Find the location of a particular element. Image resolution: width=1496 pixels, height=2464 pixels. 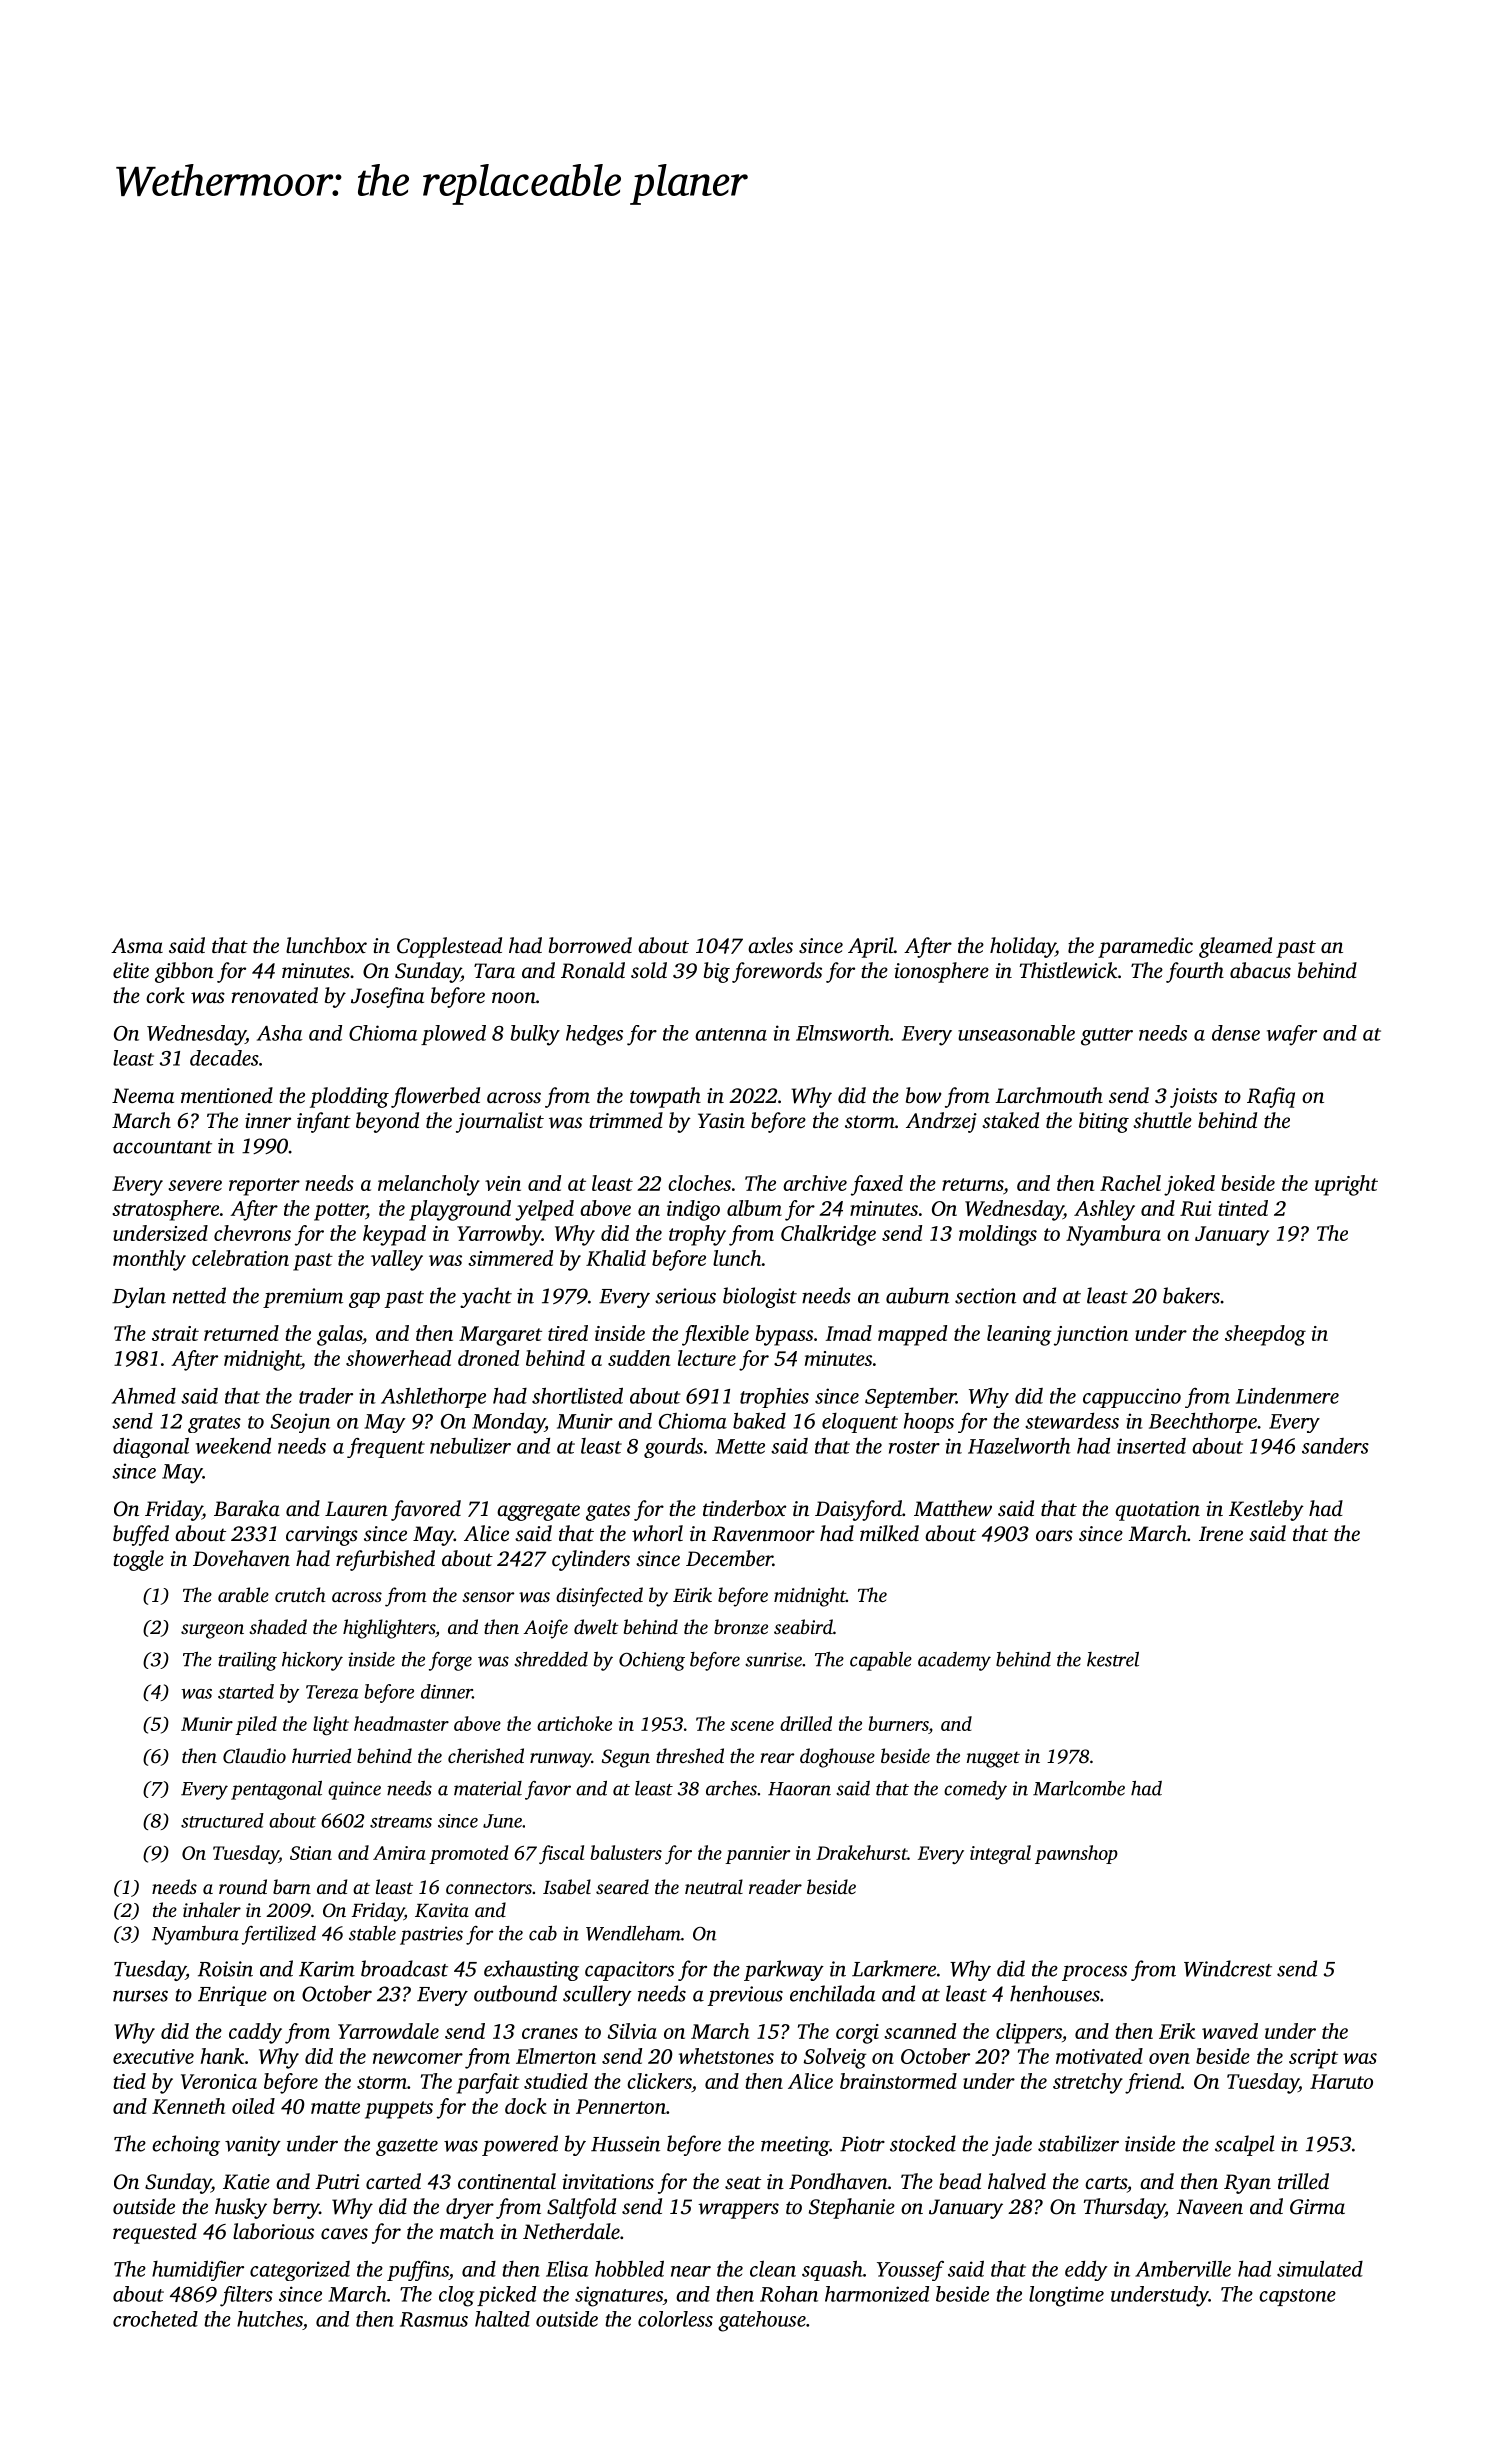

Ronald is located at coordinates (593, 970).
